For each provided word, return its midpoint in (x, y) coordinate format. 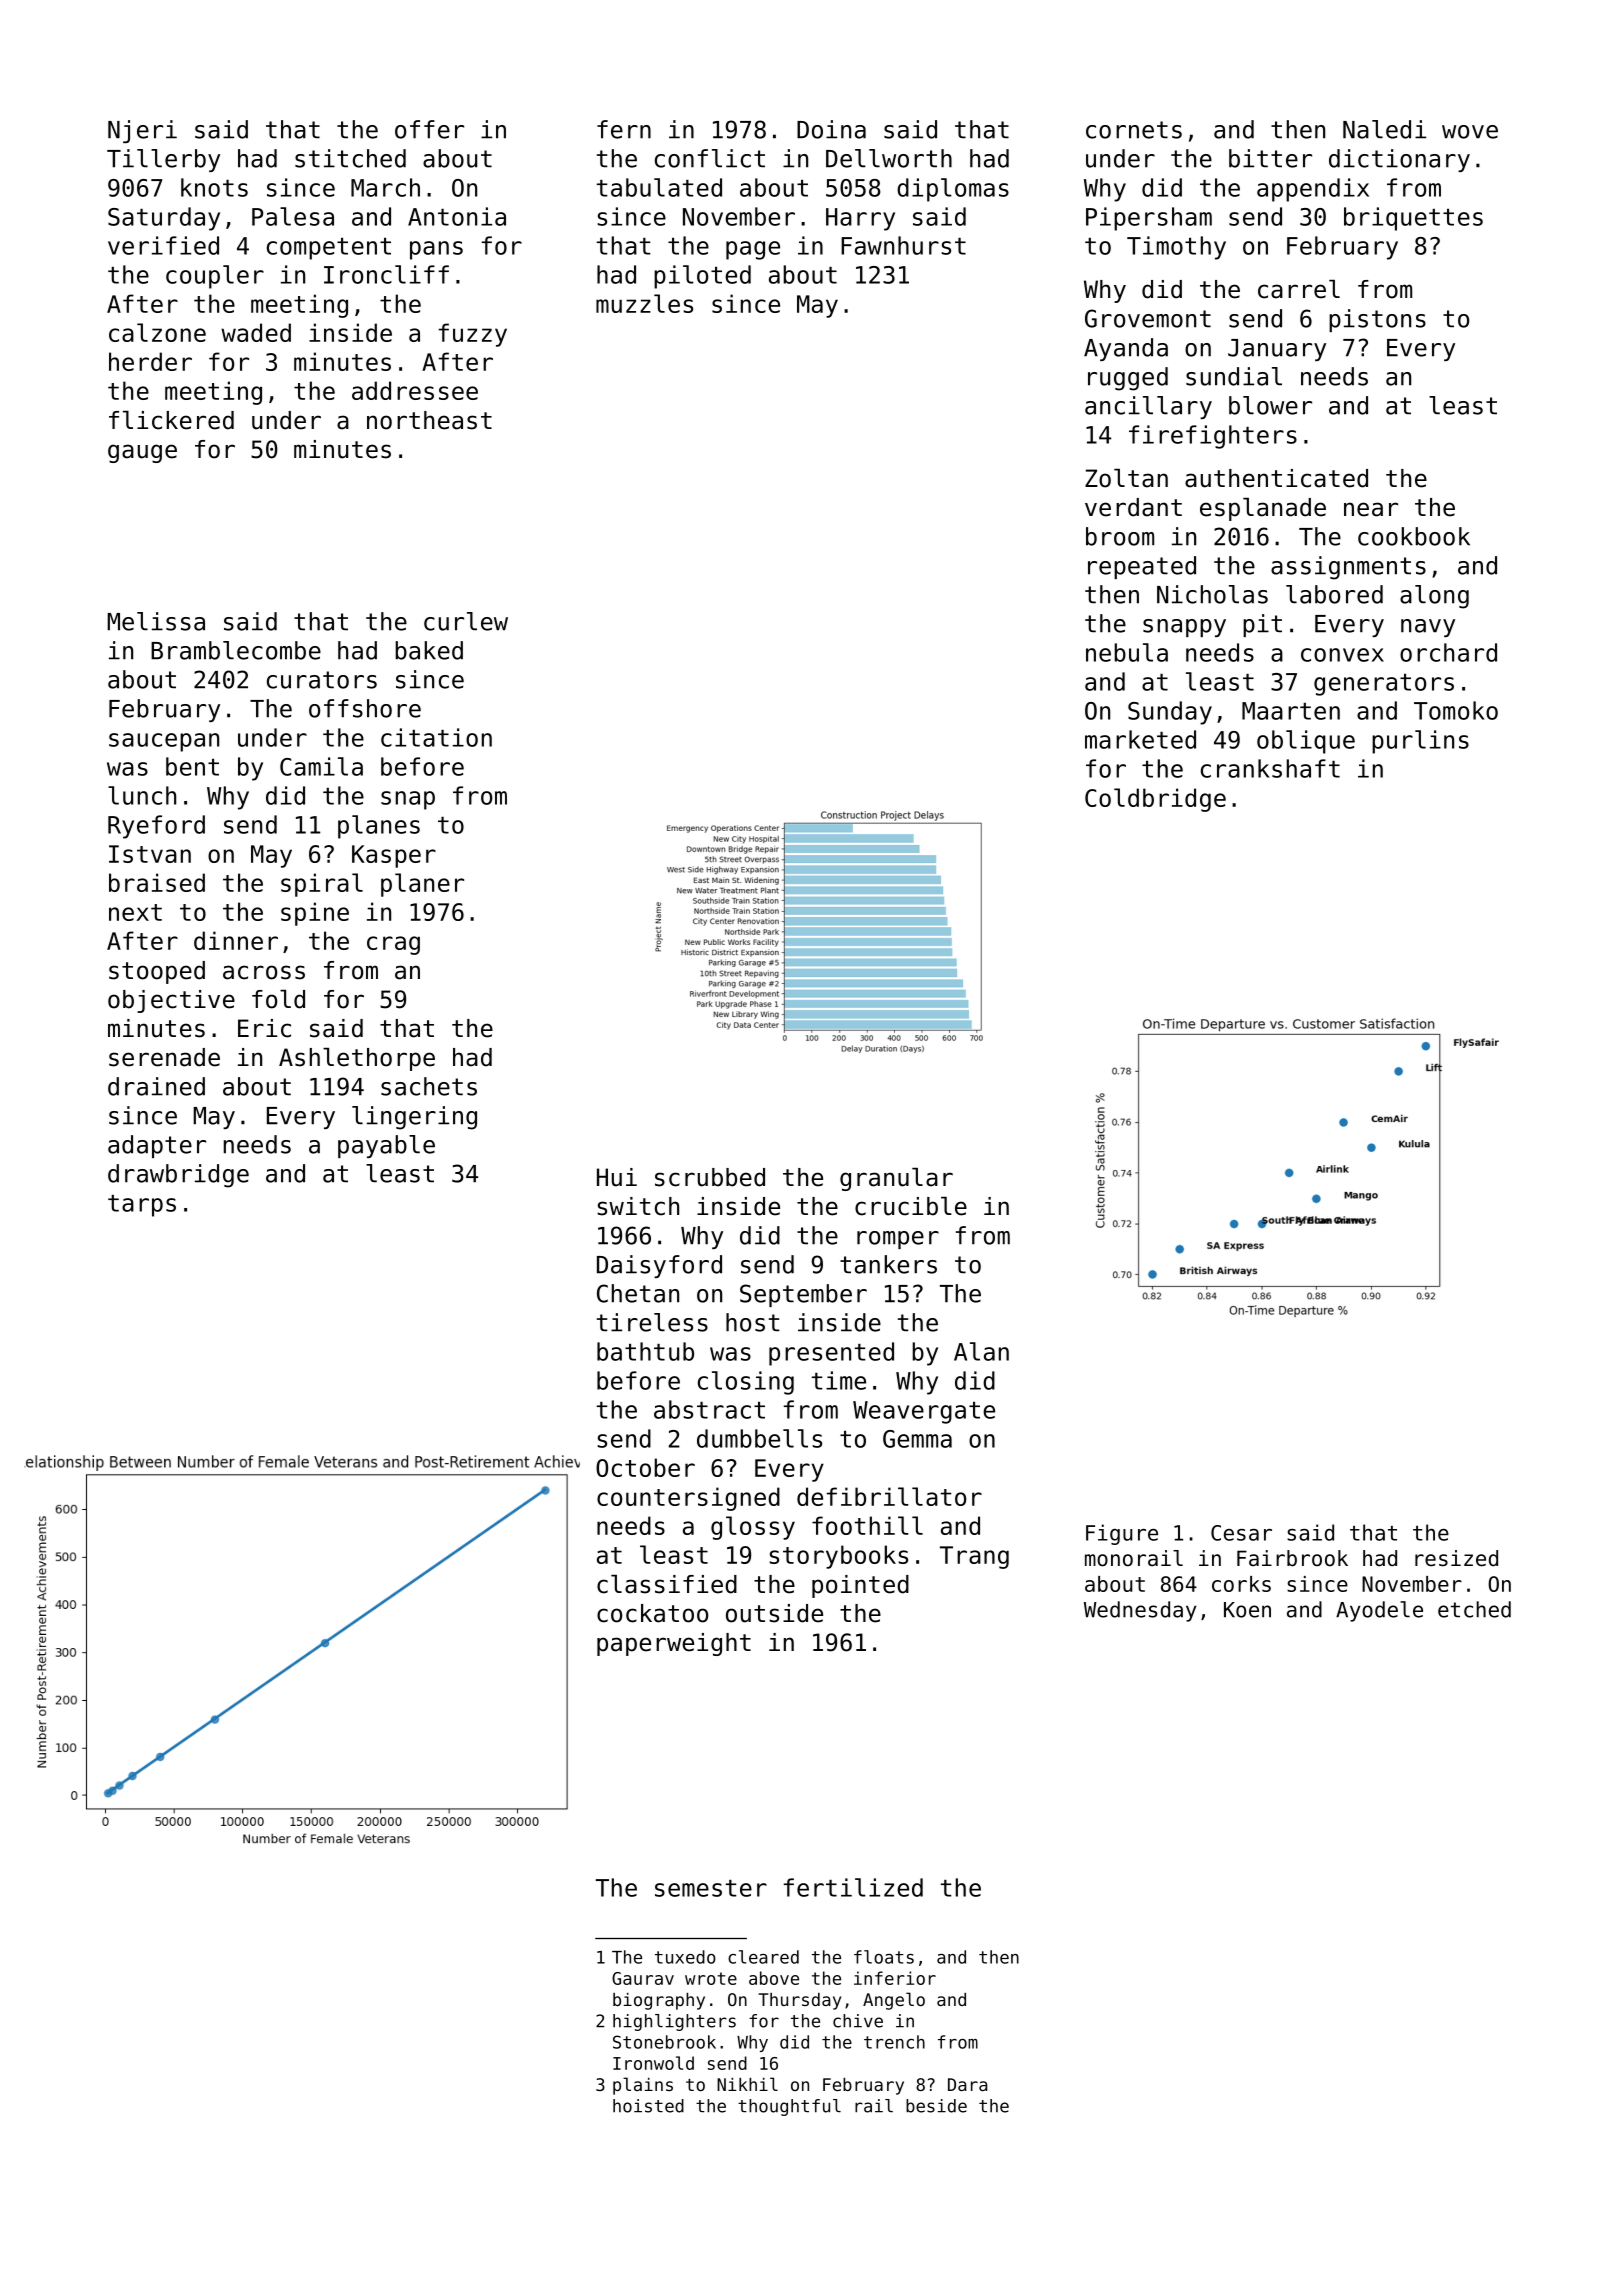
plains (643, 2086)
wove (1470, 132)
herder (150, 361)
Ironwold (653, 2063)
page (753, 250)
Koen (1247, 1610)
